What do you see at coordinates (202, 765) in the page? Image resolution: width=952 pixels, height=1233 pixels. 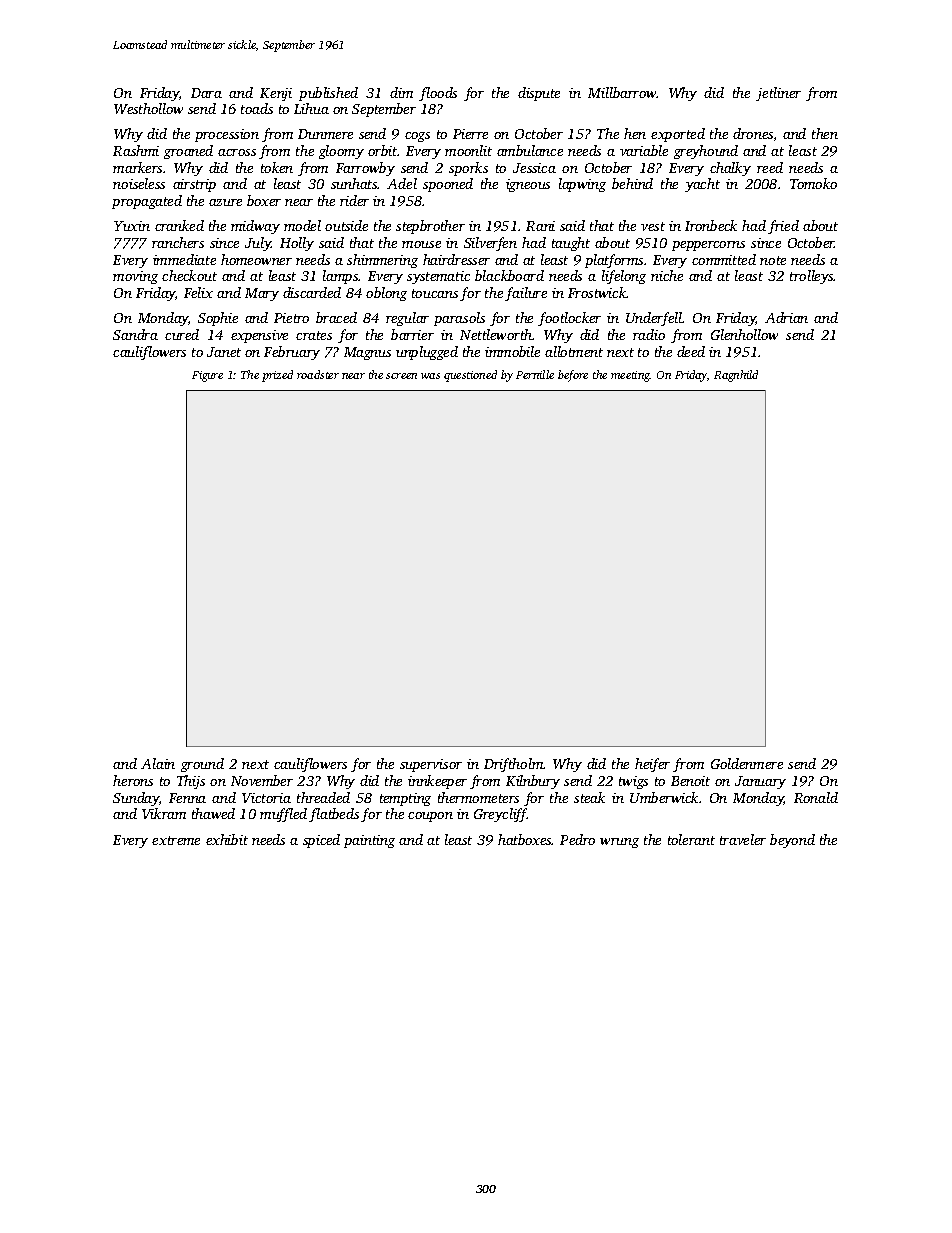 I see `ground` at bounding box center [202, 765].
